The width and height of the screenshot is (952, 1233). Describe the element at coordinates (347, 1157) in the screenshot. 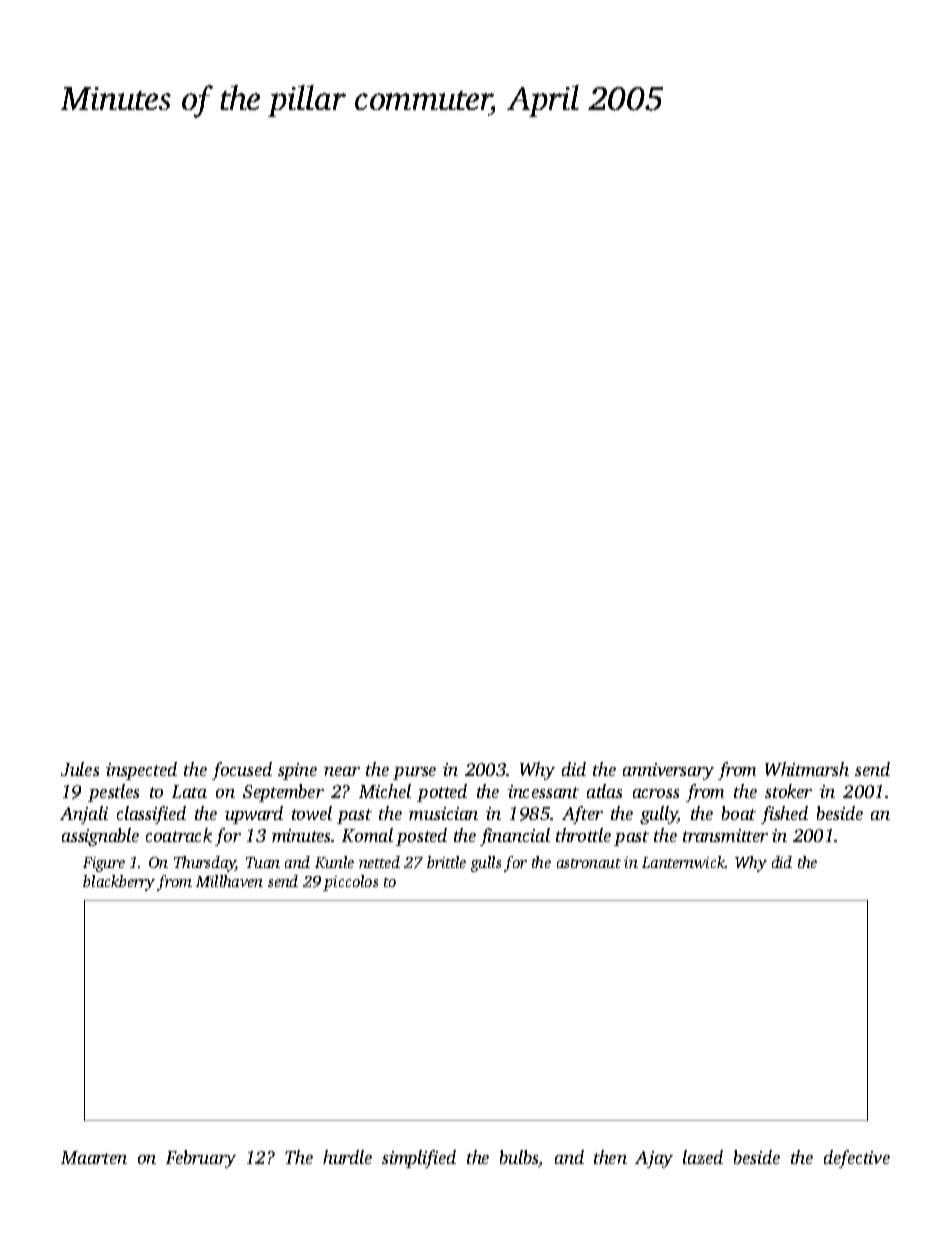

I see `hurdle` at that location.
